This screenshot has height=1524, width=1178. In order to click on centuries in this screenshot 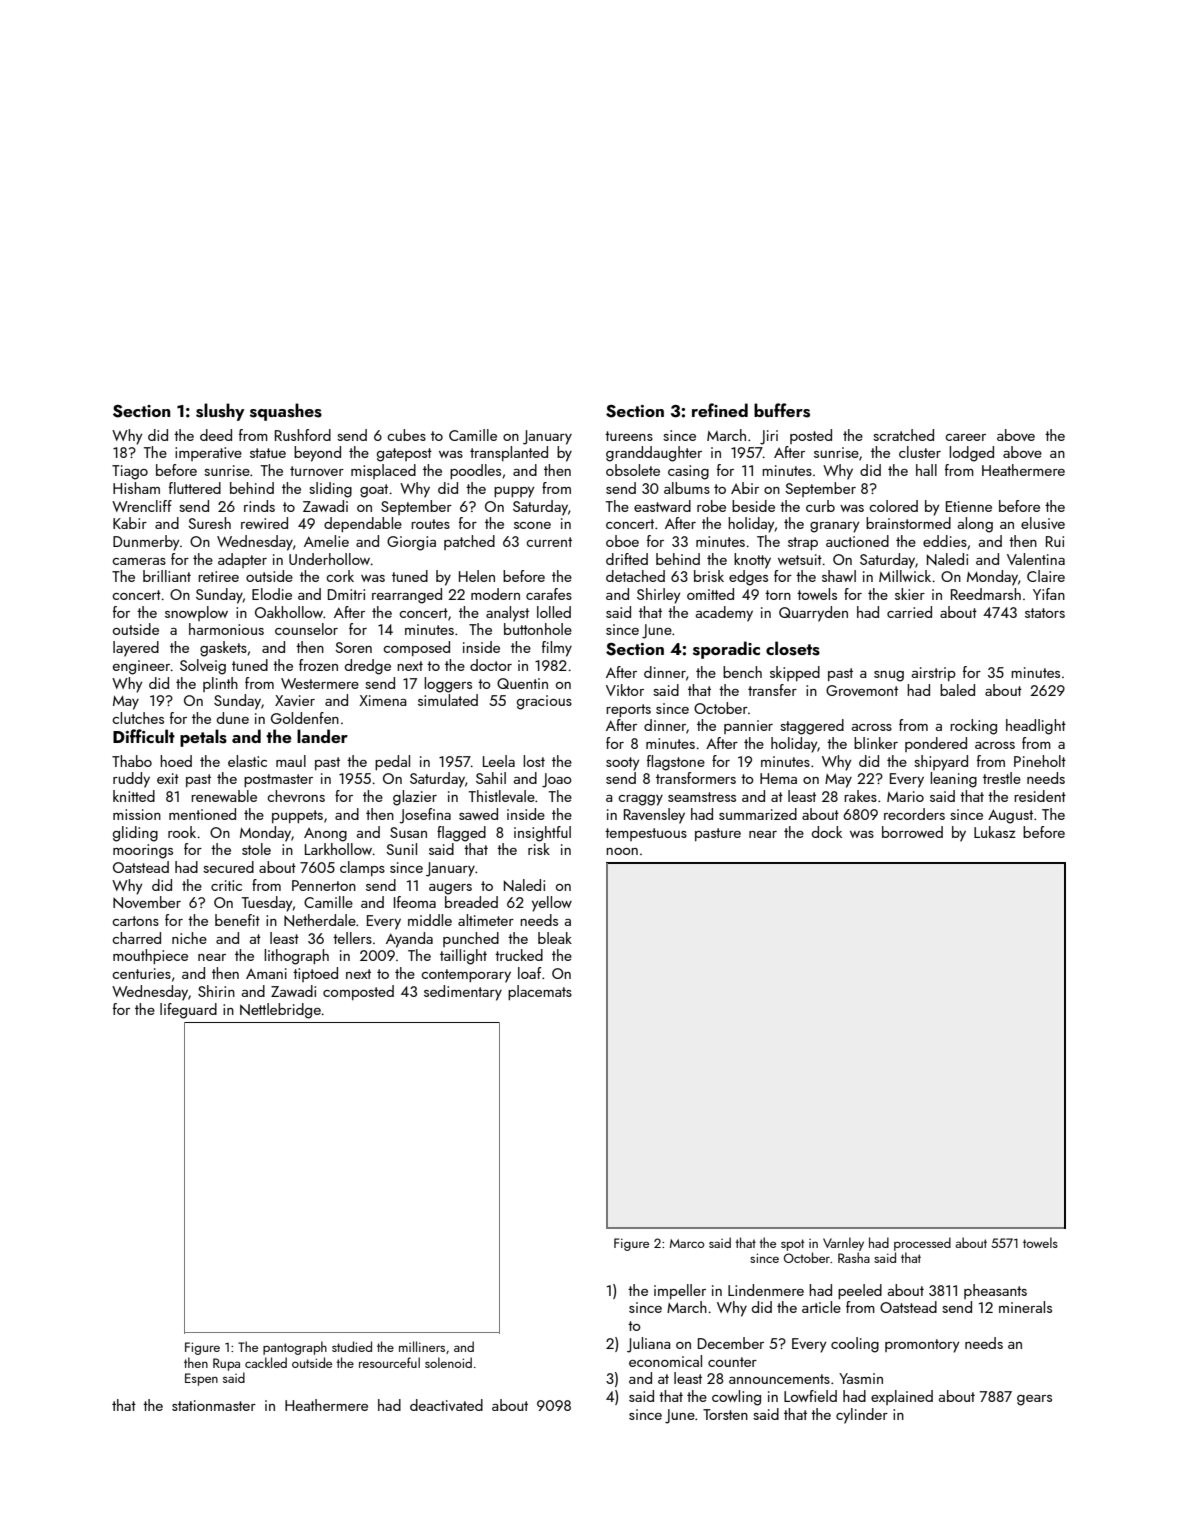, I will do `click(141, 973)`.
